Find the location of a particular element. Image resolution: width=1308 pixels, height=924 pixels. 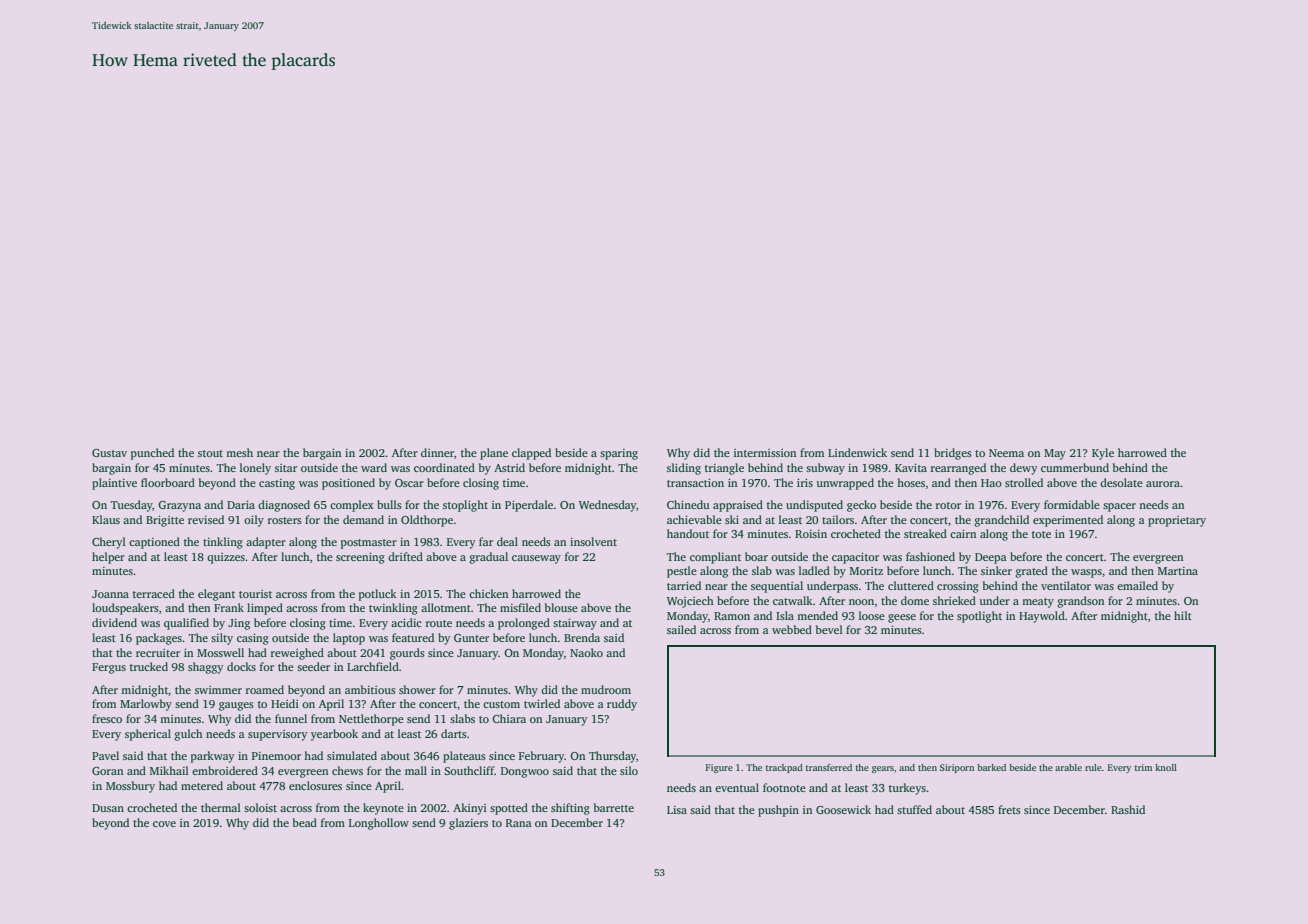

Rana is located at coordinates (519, 823).
